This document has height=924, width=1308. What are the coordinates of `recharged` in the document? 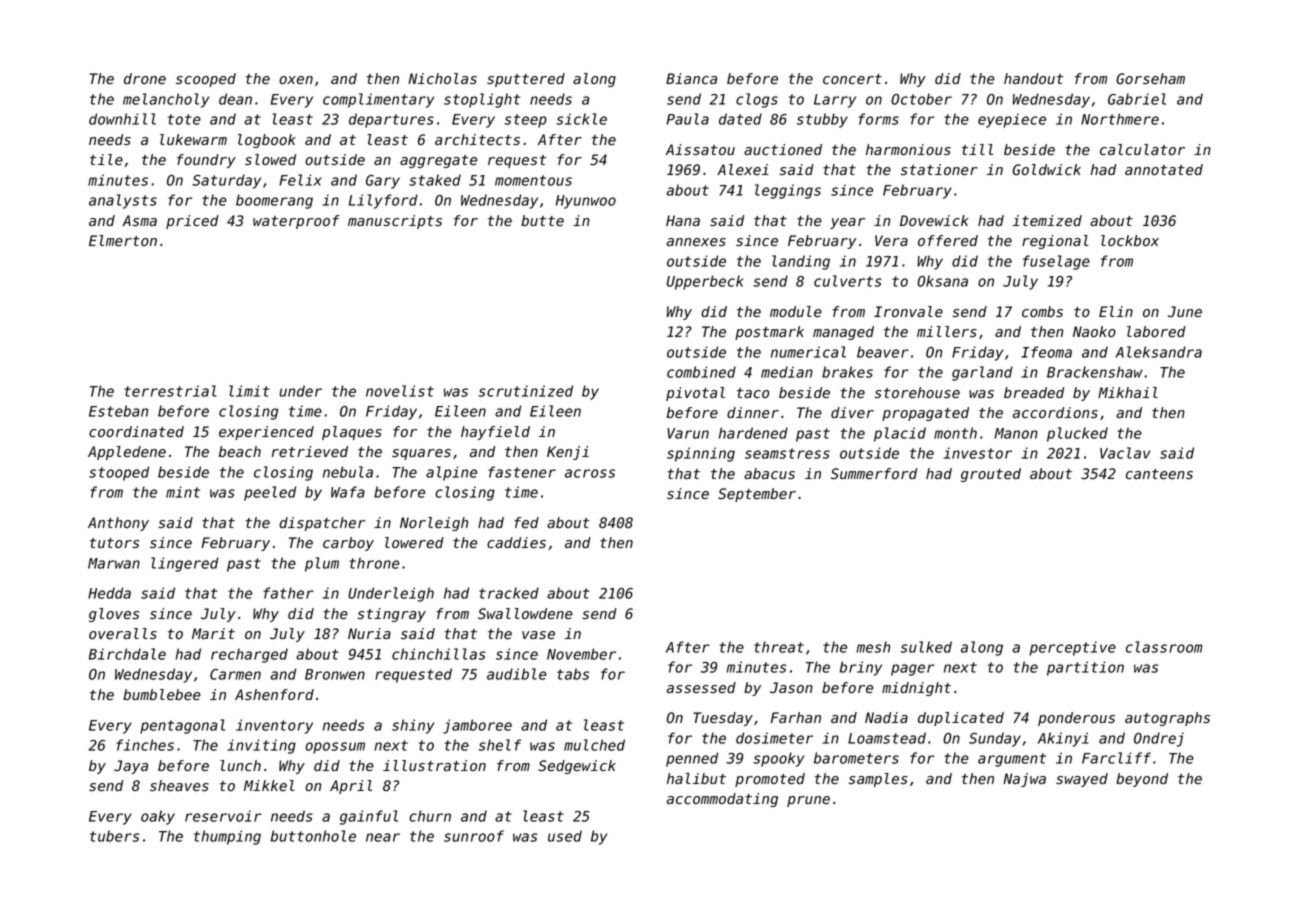 It's located at (249, 655).
